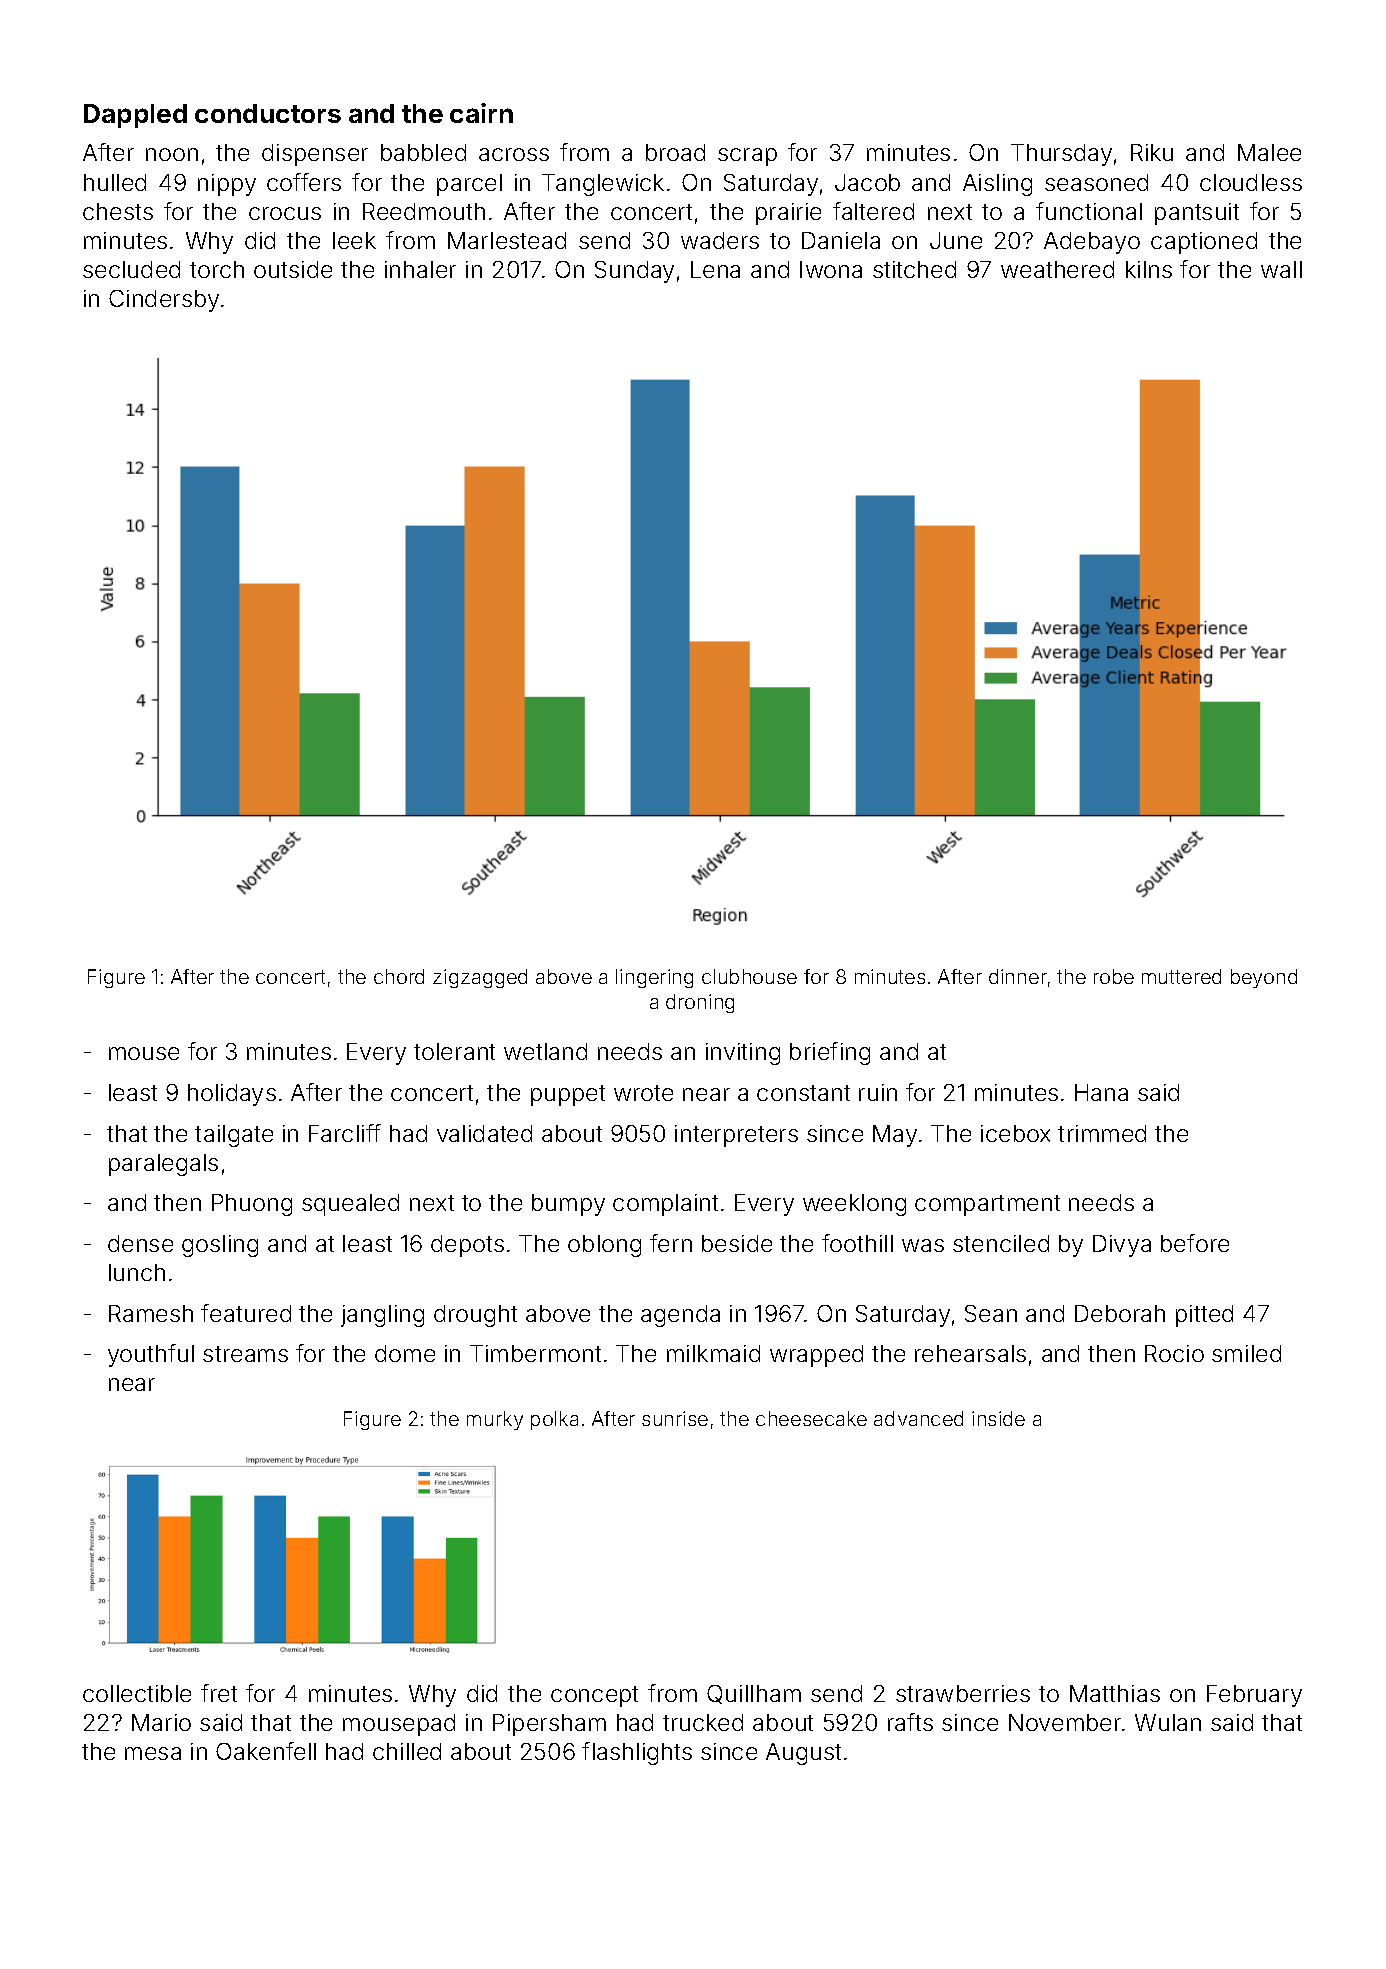  What do you see at coordinates (1101, 1092) in the page?
I see `Hana` at bounding box center [1101, 1092].
